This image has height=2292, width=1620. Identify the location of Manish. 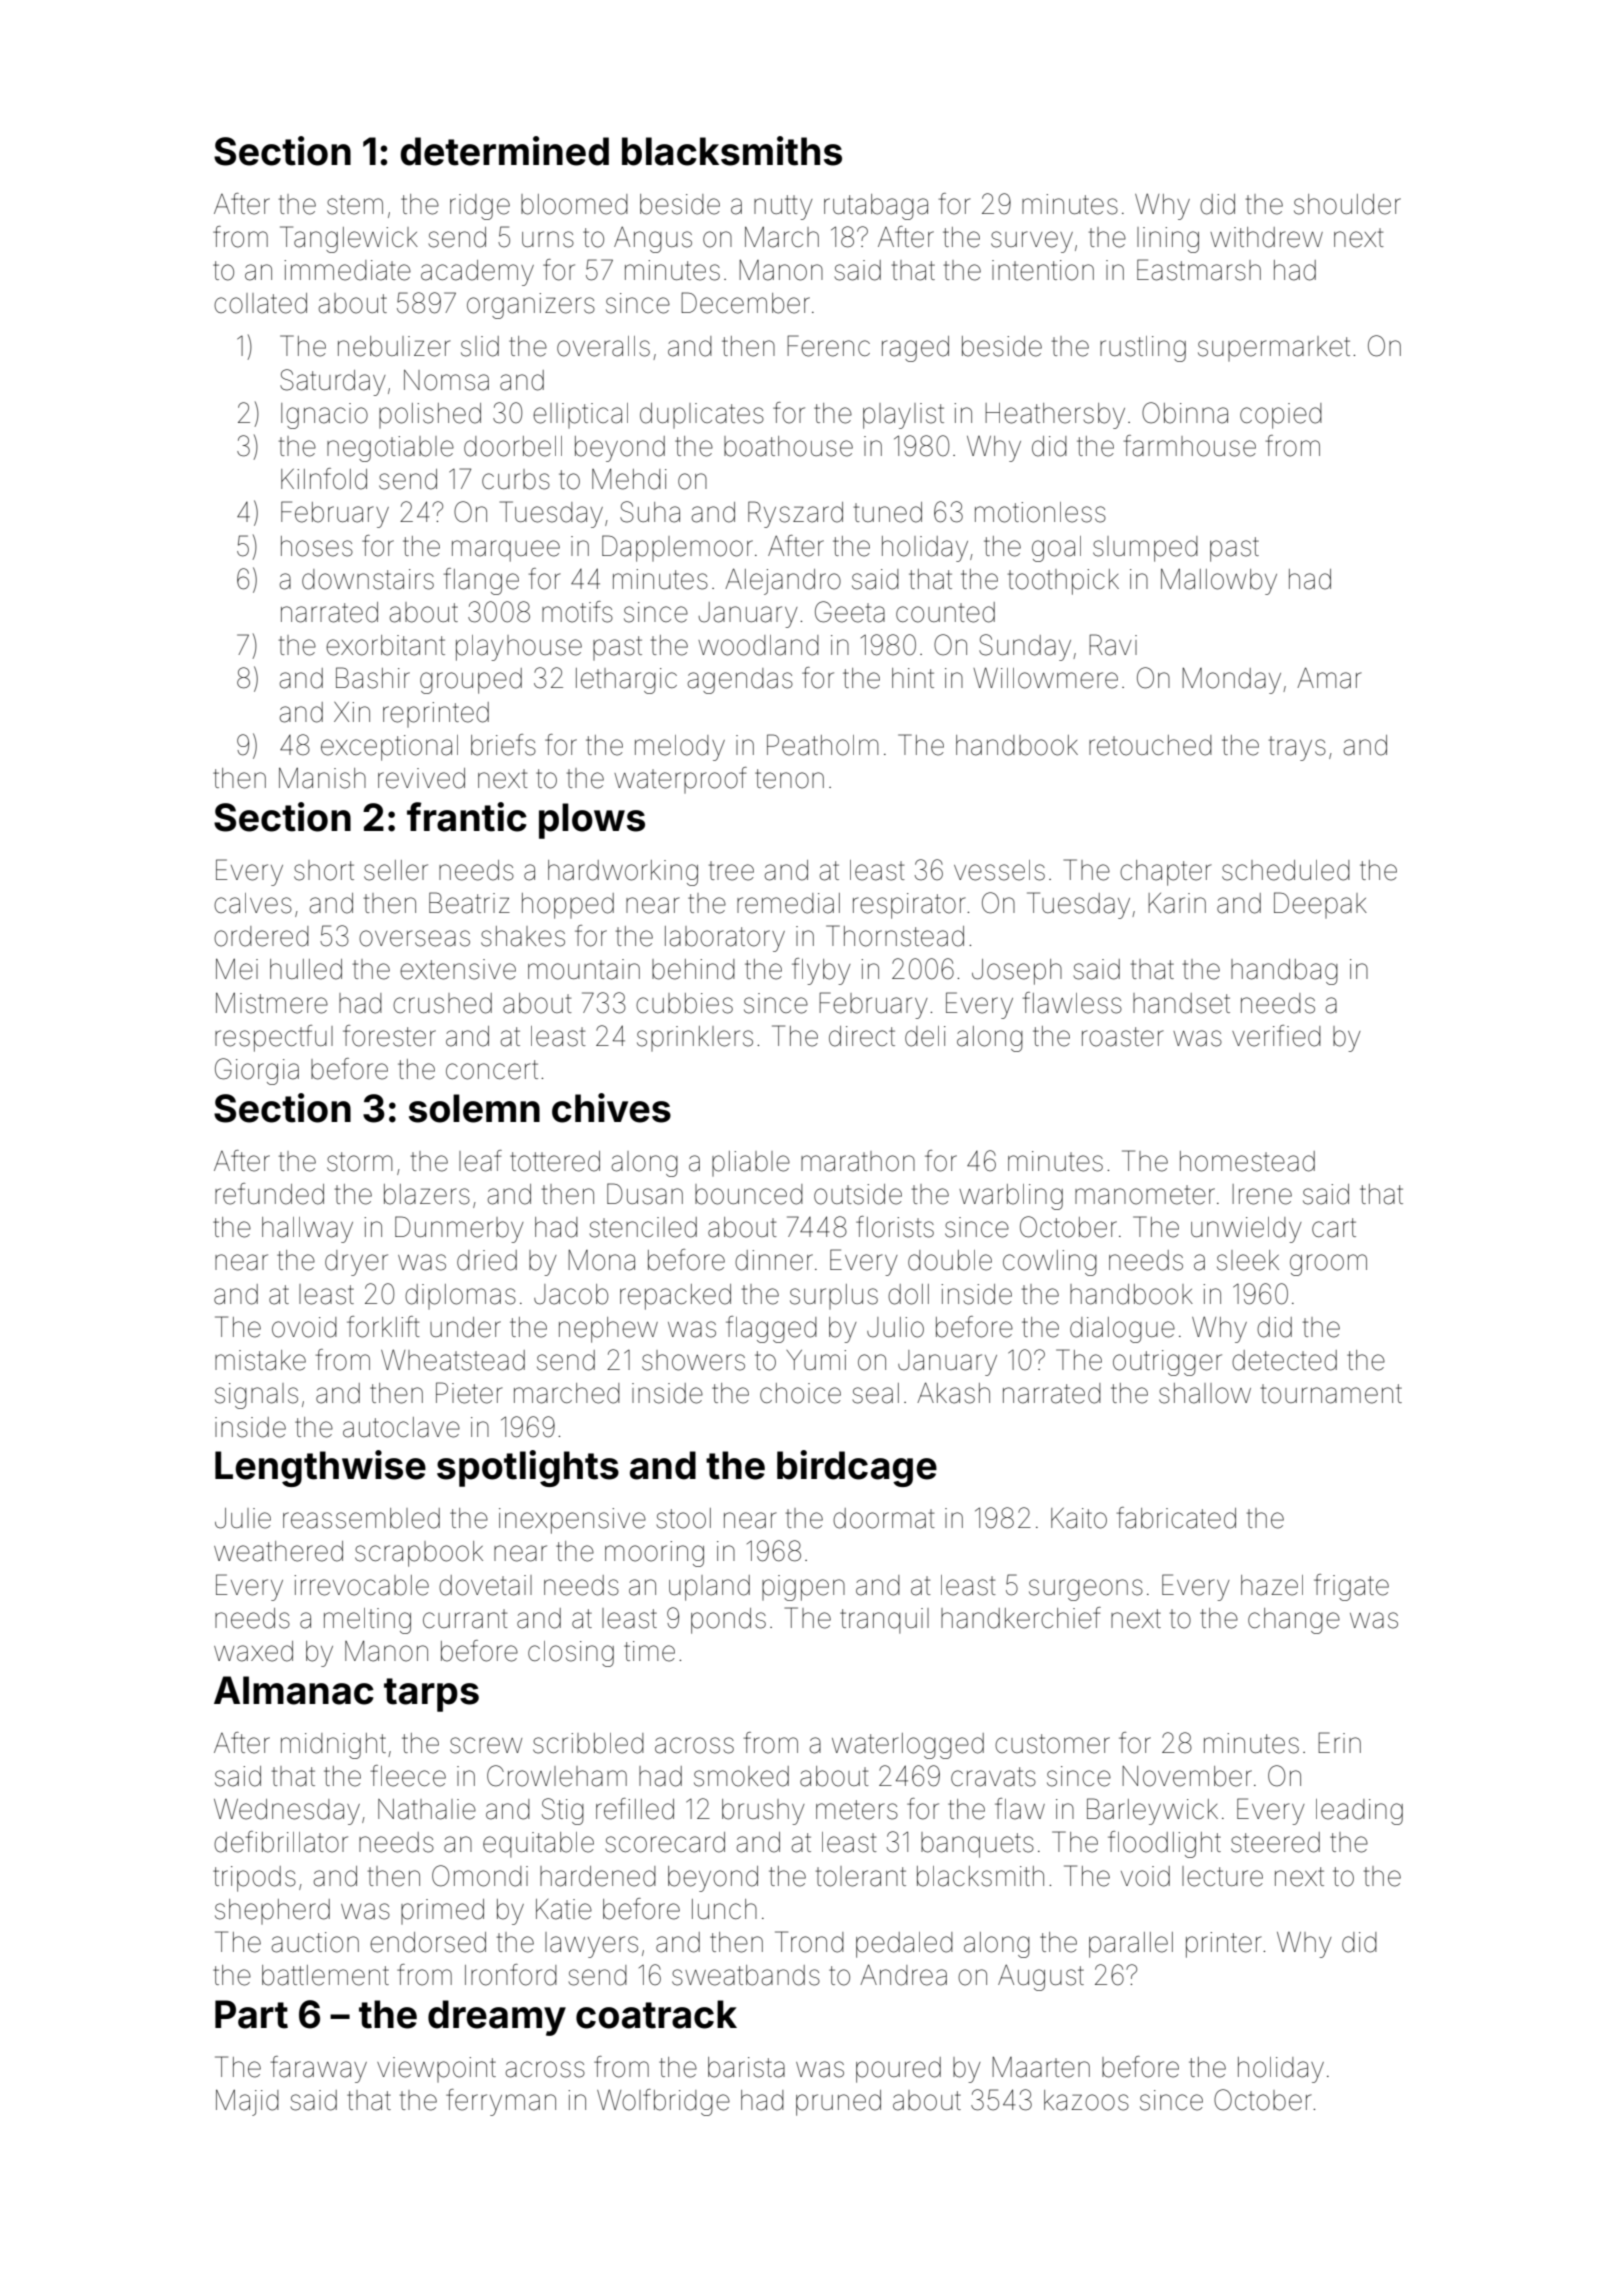
(322, 778).
